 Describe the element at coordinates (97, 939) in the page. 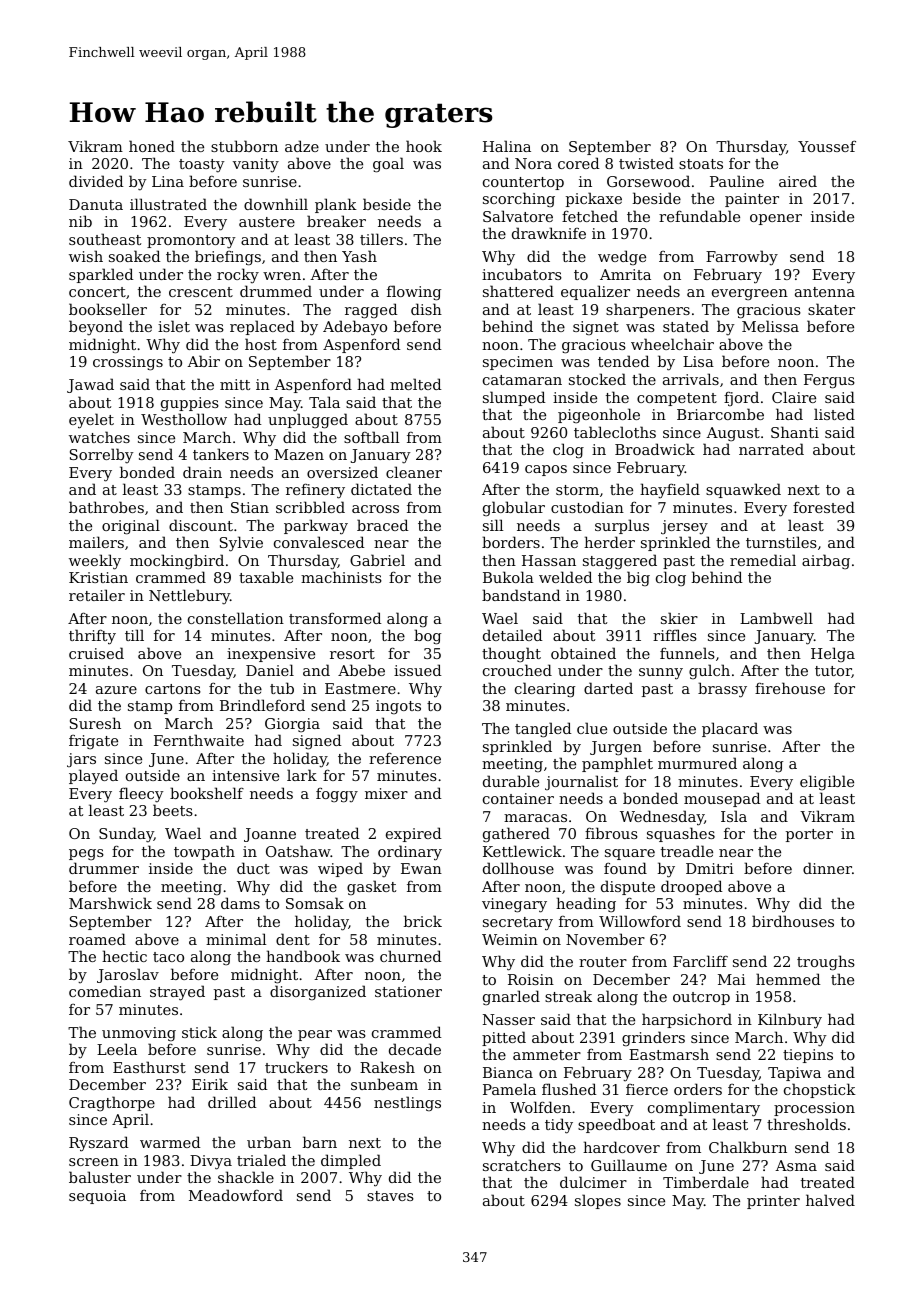

I see `roamed` at that location.
